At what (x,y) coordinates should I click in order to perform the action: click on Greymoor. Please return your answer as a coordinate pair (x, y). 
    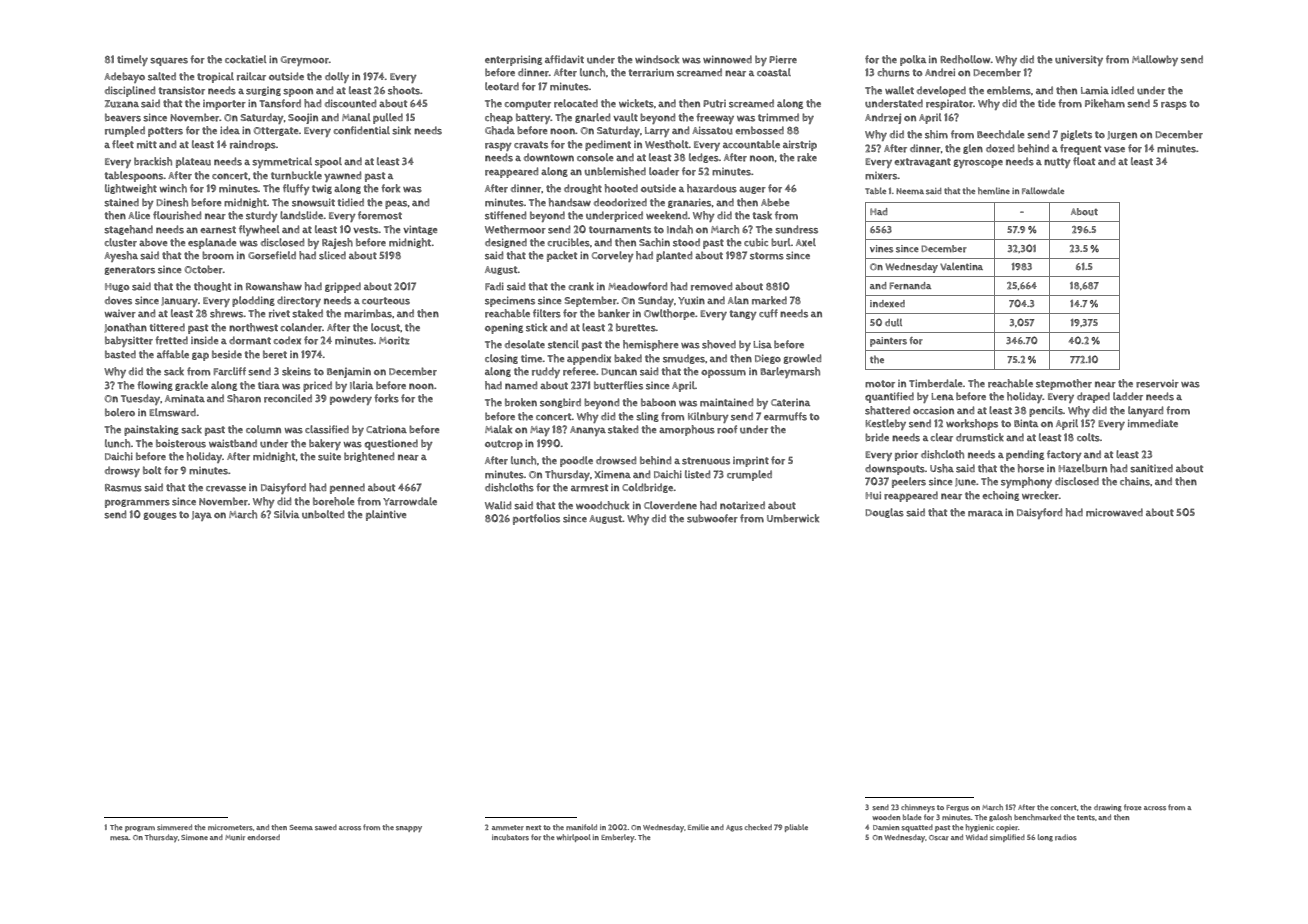
    Looking at the image, I should click on (305, 61).
